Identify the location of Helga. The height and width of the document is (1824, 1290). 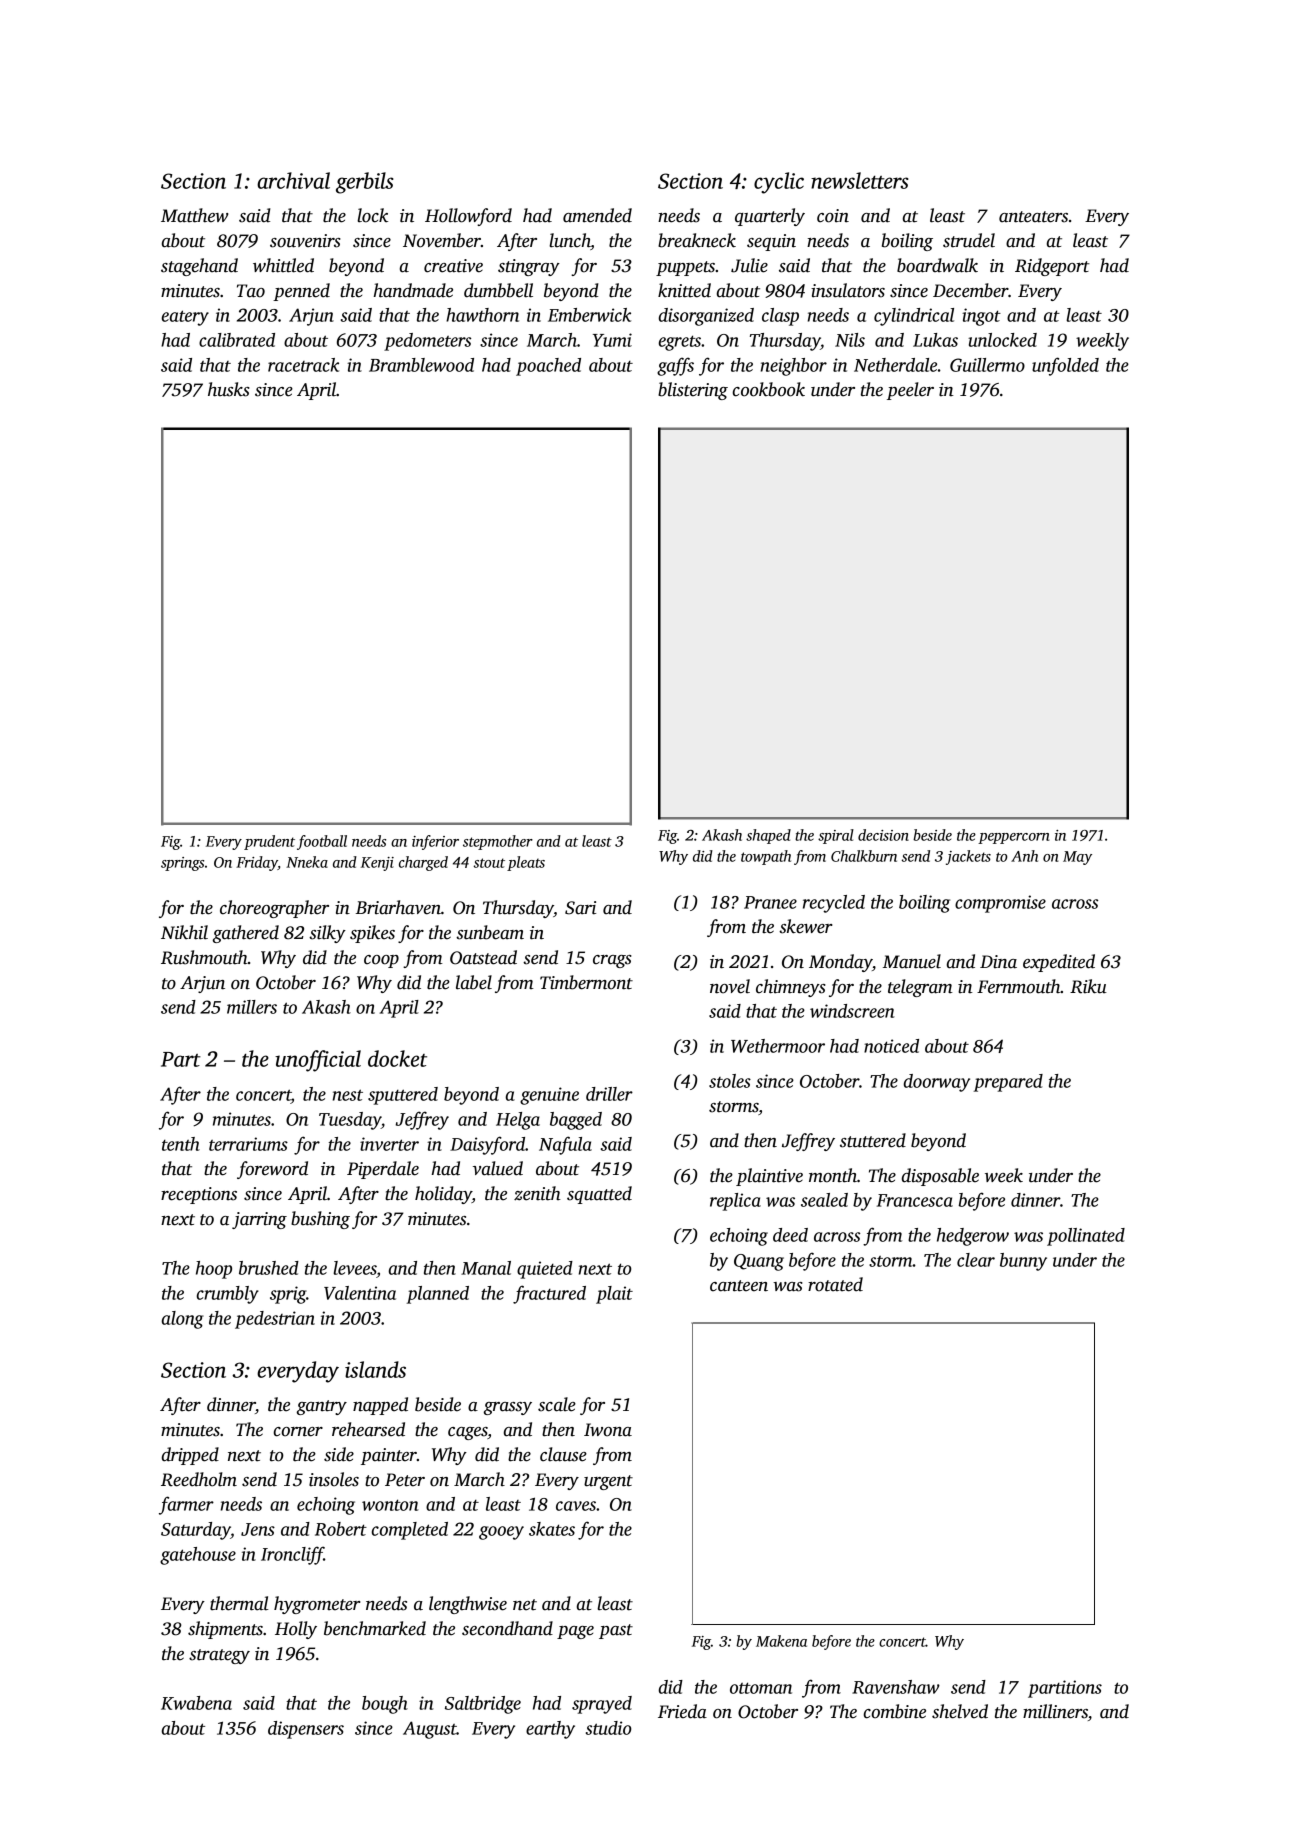
(518, 1121).
